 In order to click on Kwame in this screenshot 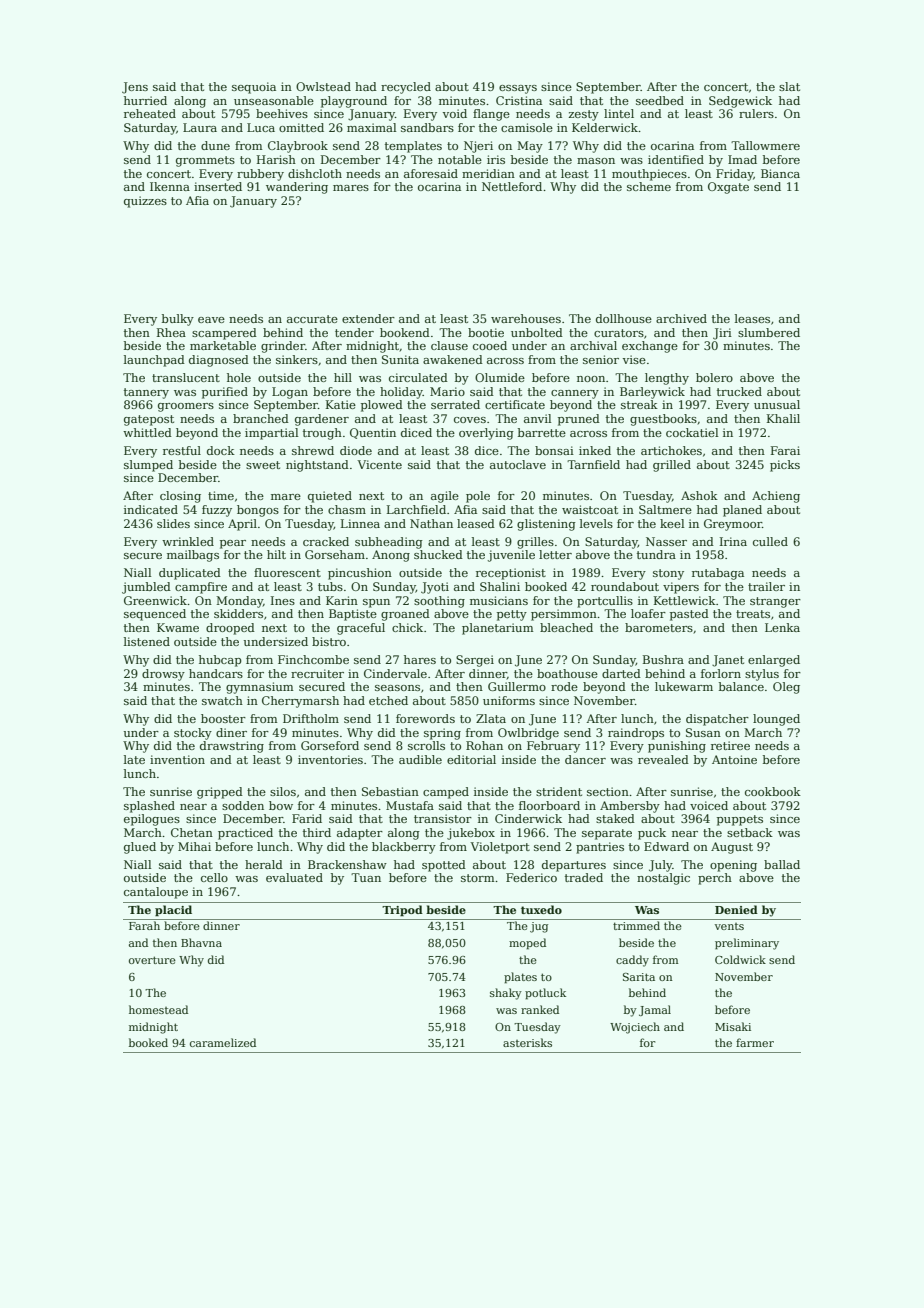, I will do `click(178, 627)`.
